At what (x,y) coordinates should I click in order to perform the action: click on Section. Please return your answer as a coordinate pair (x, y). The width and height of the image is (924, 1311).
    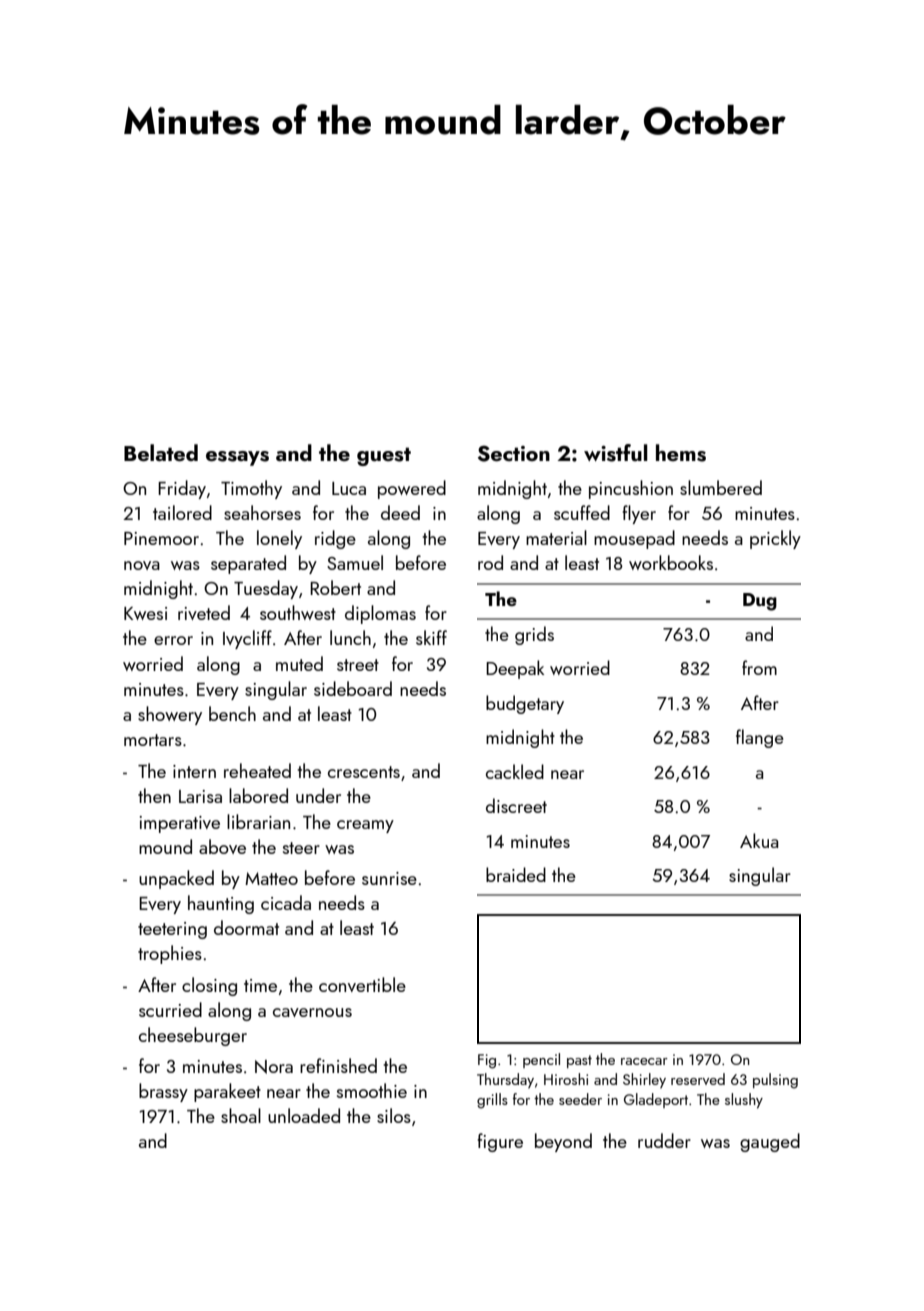
    Looking at the image, I should click on (514, 453).
